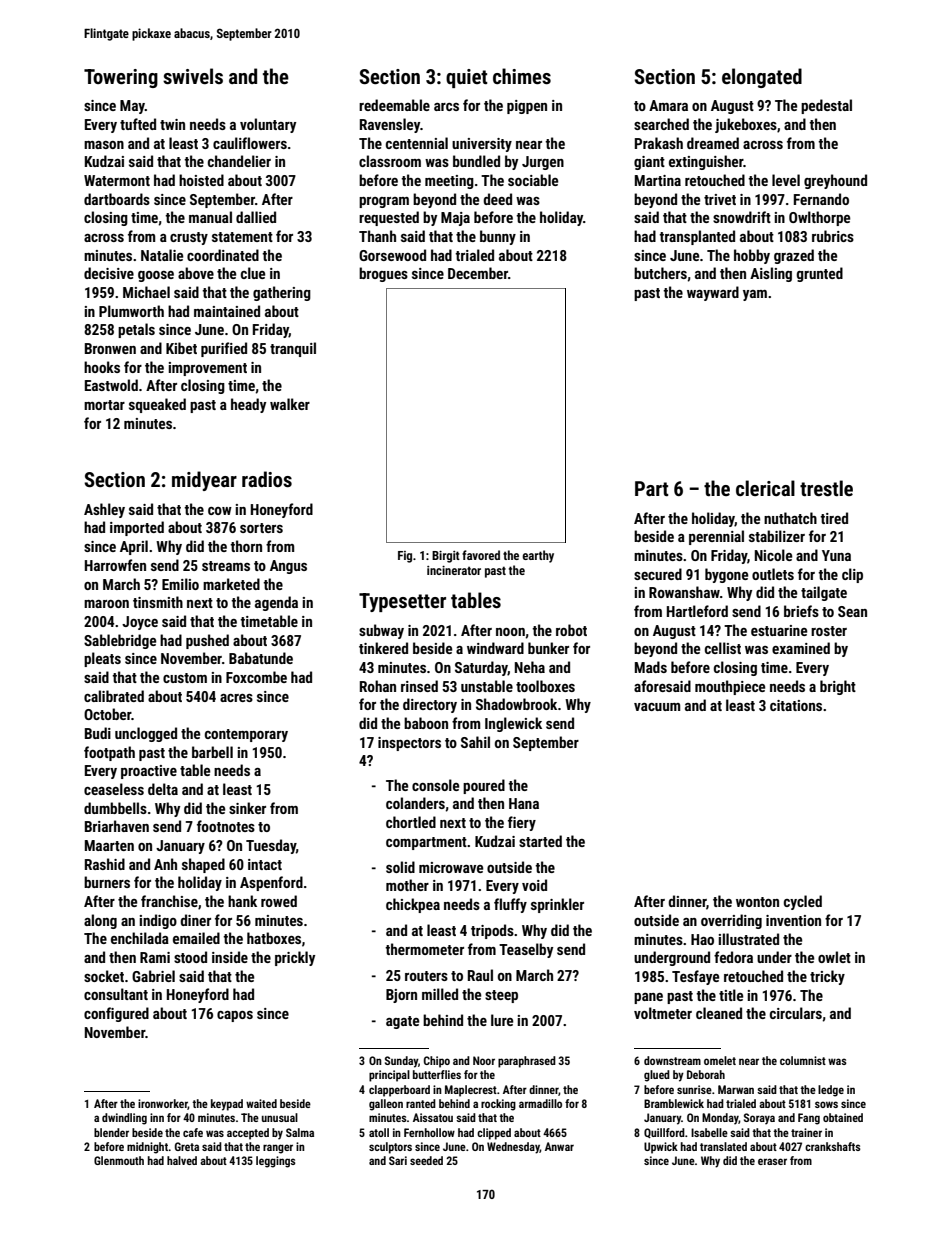 The height and width of the screenshot is (1233, 952). I want to click on quiet, so click(466, 78).
